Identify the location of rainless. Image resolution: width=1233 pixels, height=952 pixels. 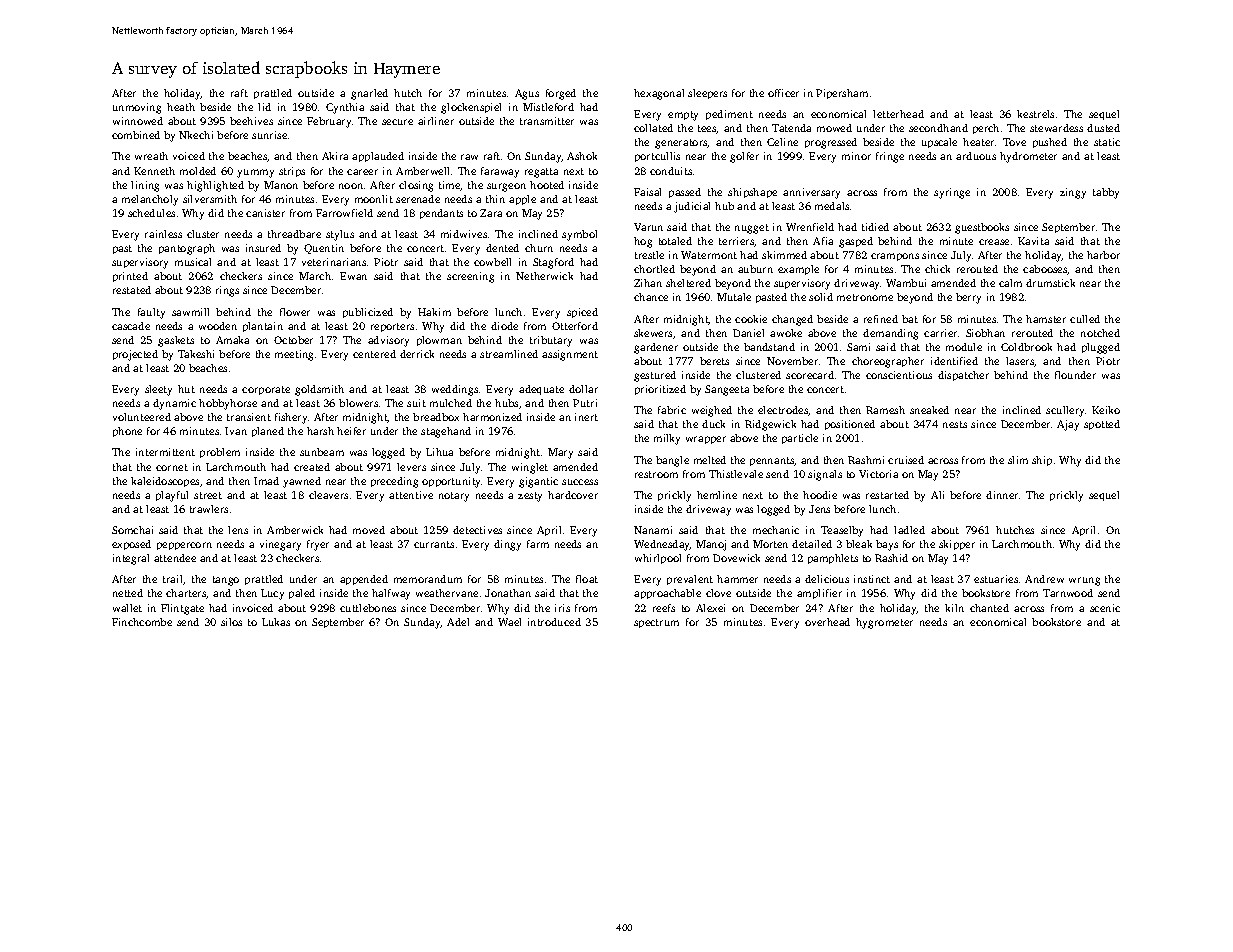
(163, 234).
